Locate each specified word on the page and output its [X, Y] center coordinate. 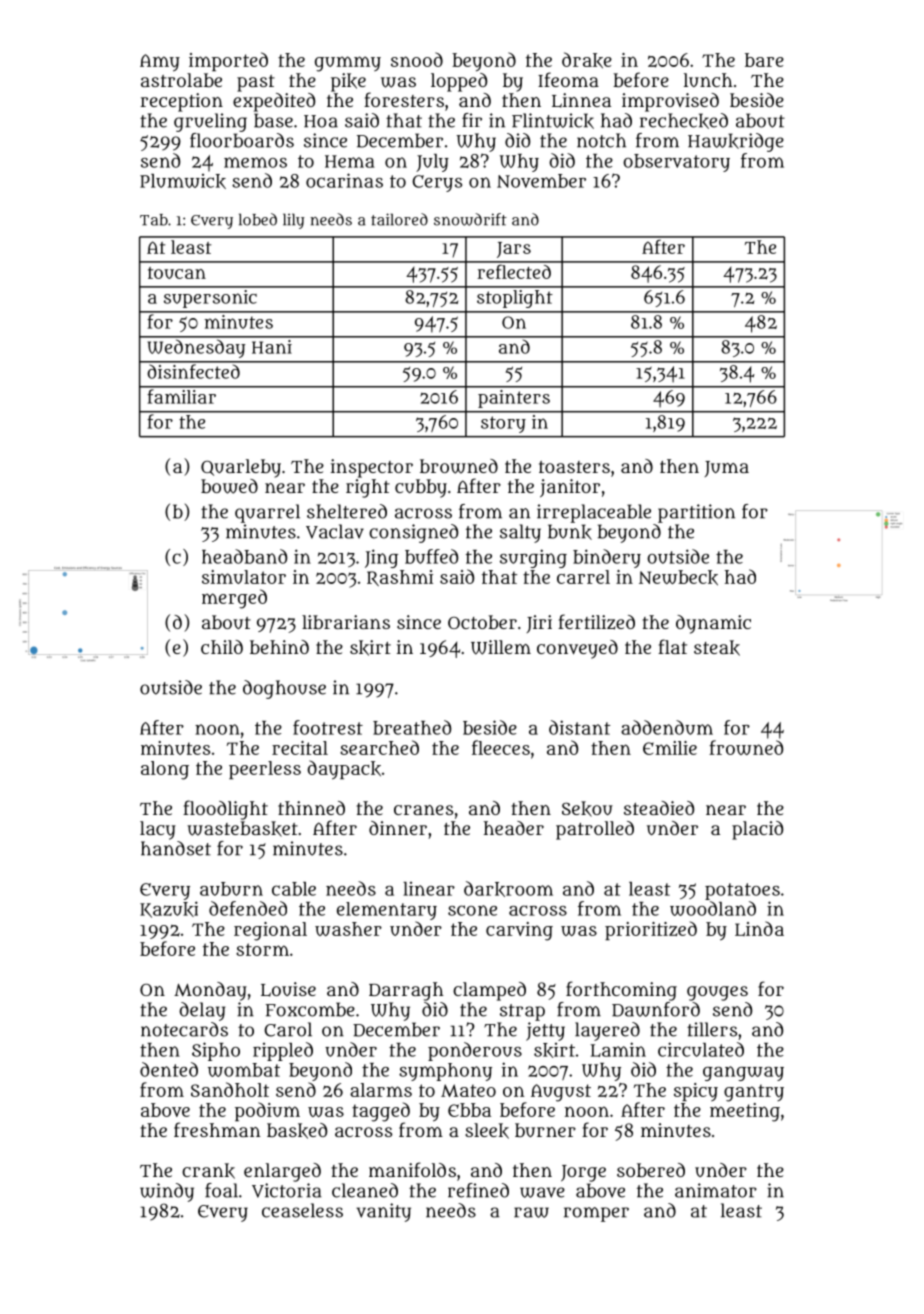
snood [417, 59]
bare [764, 60]
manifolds [412, 1169]
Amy [160, 63]
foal [221, 1190]
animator [716, 1190]
